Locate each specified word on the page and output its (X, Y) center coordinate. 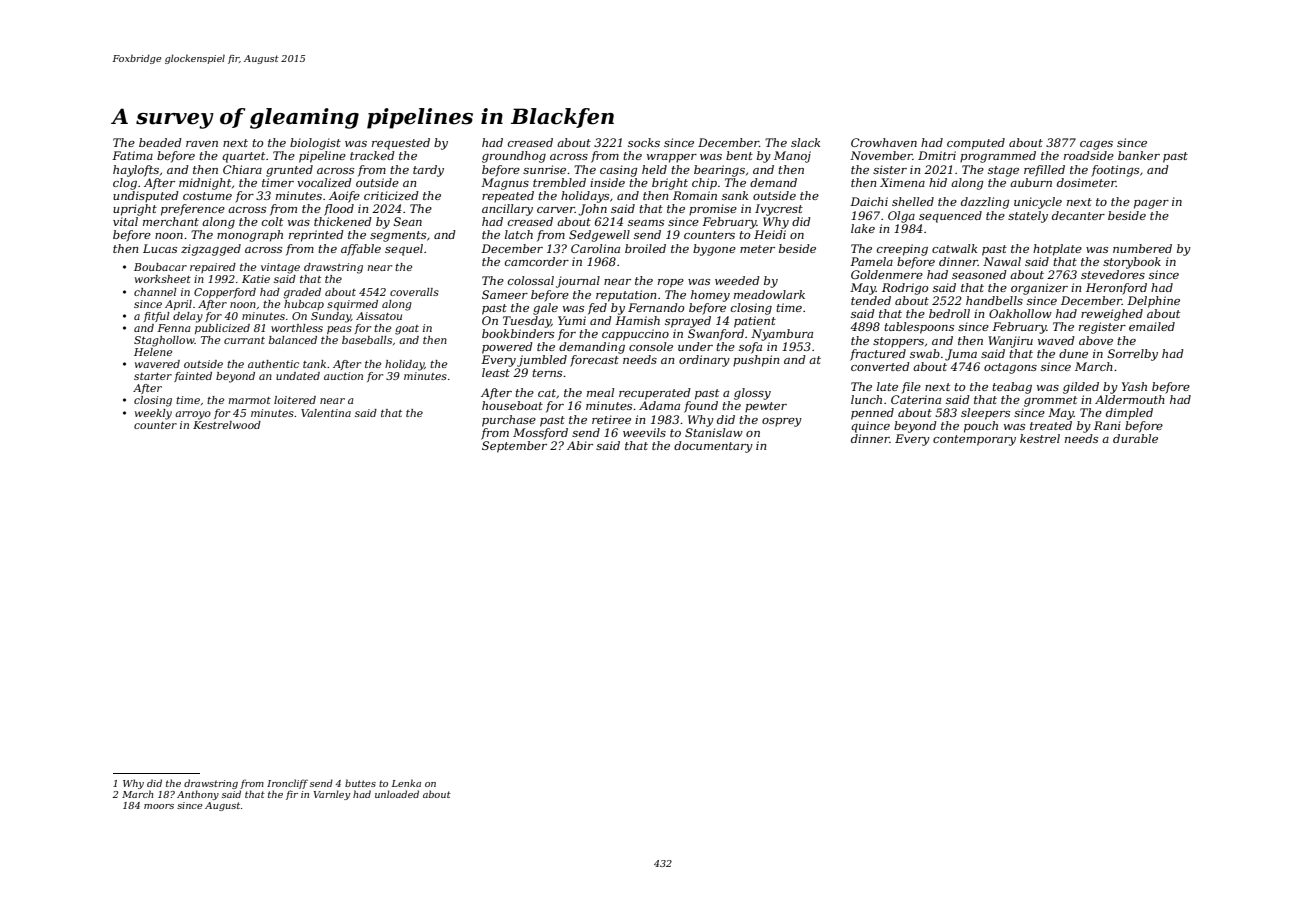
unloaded (397, 794)
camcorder (537, 261)
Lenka (406, 783)
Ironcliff (287, 784)
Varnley (331, 795)
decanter (1078, 215)
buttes (360, 783)
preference (193, 210)
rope (671, 283)
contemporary (974, 440)
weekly (153, 414)
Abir (580, 445)
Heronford (1116, 289)
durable (1135, 438)
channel (155, 292)
